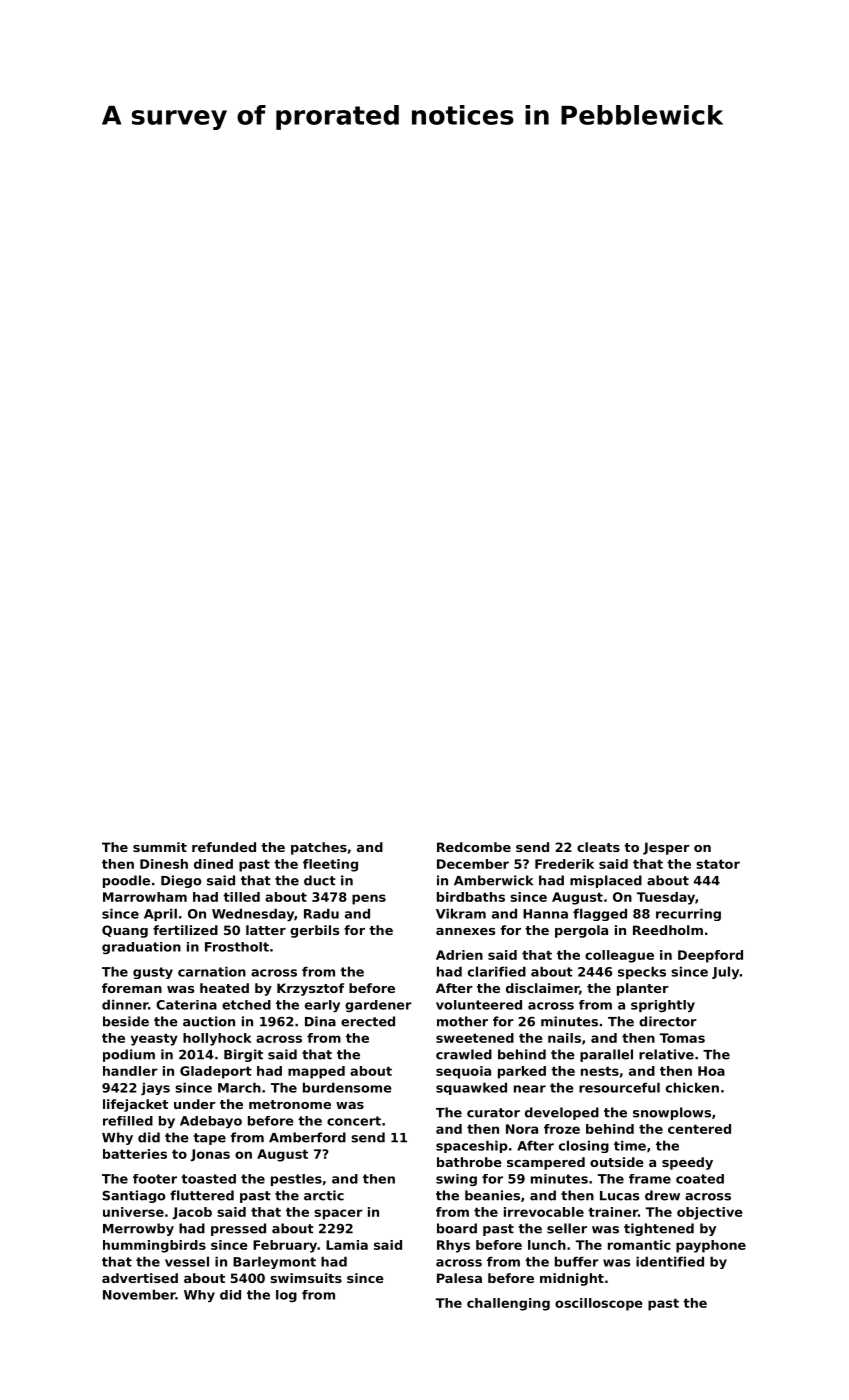  I want to click on hollyhock, so click(217, 1039).
